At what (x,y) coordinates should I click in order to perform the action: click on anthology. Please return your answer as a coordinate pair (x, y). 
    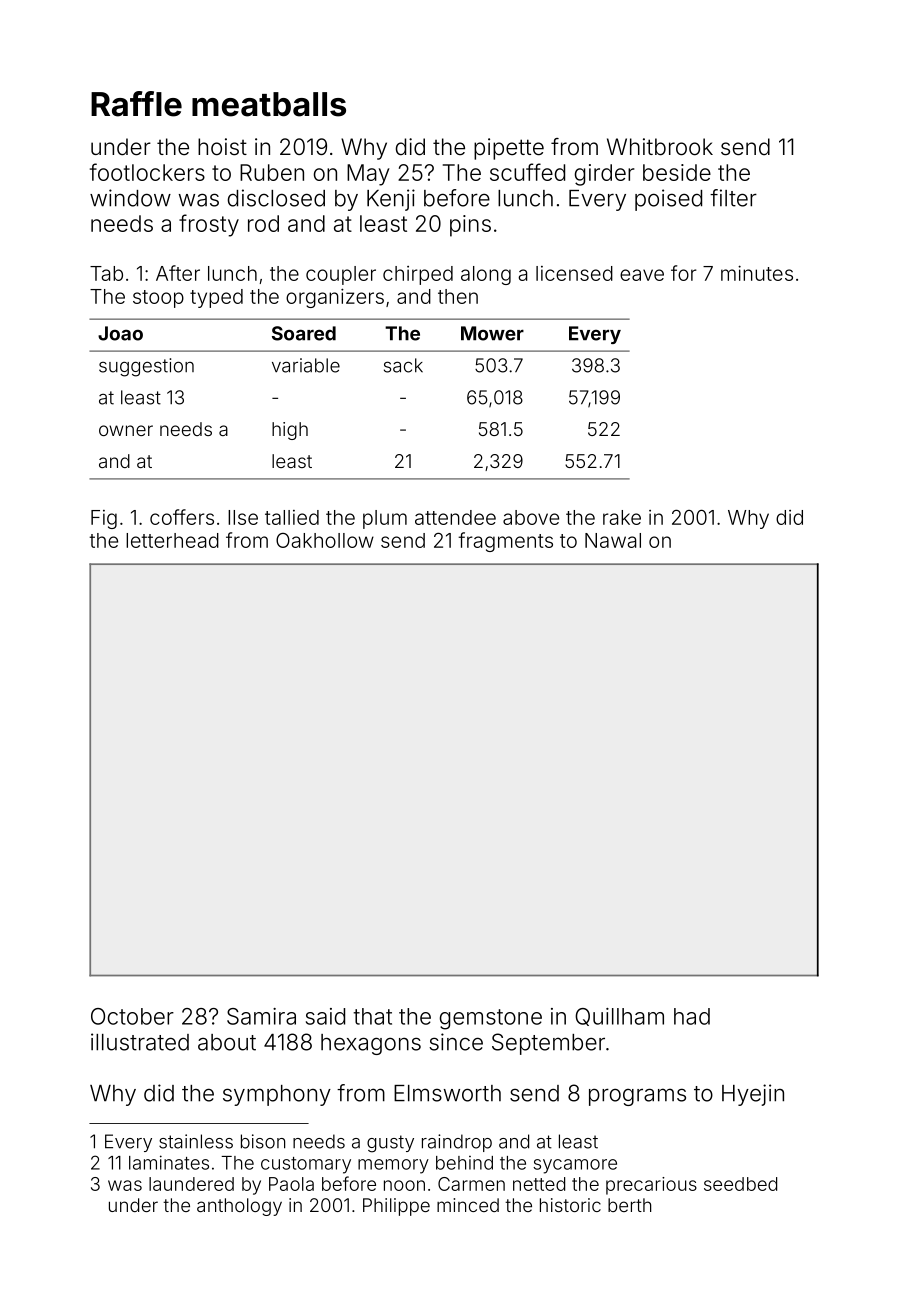
    Looking at the image, I should click on (239, 1207).
